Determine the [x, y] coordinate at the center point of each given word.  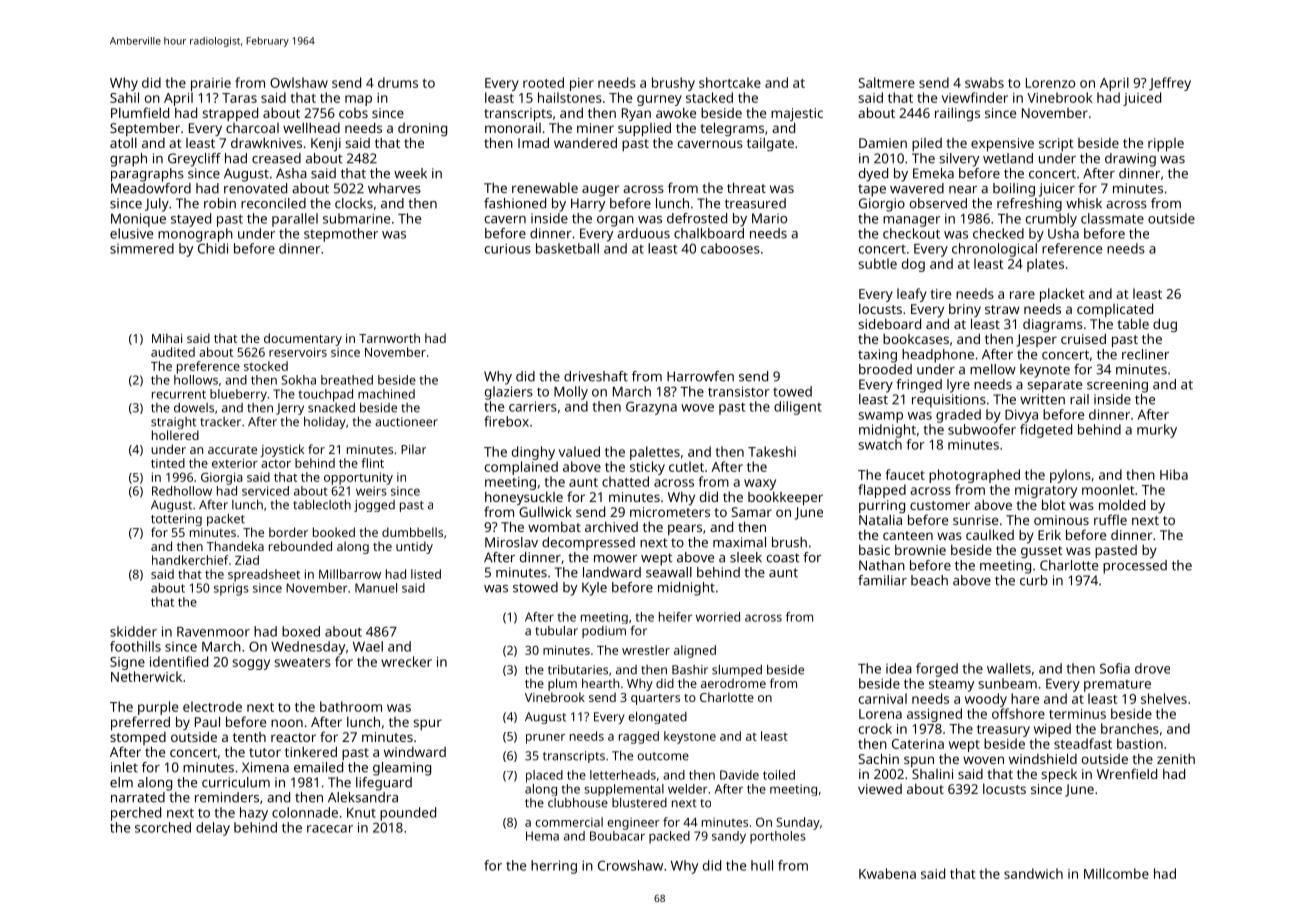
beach [929, 580]
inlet [124, 767]
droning [422, 129]
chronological [994, 250]
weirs [371, 491]
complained [521, 468]
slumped [737, 671]
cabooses [730, 248]
